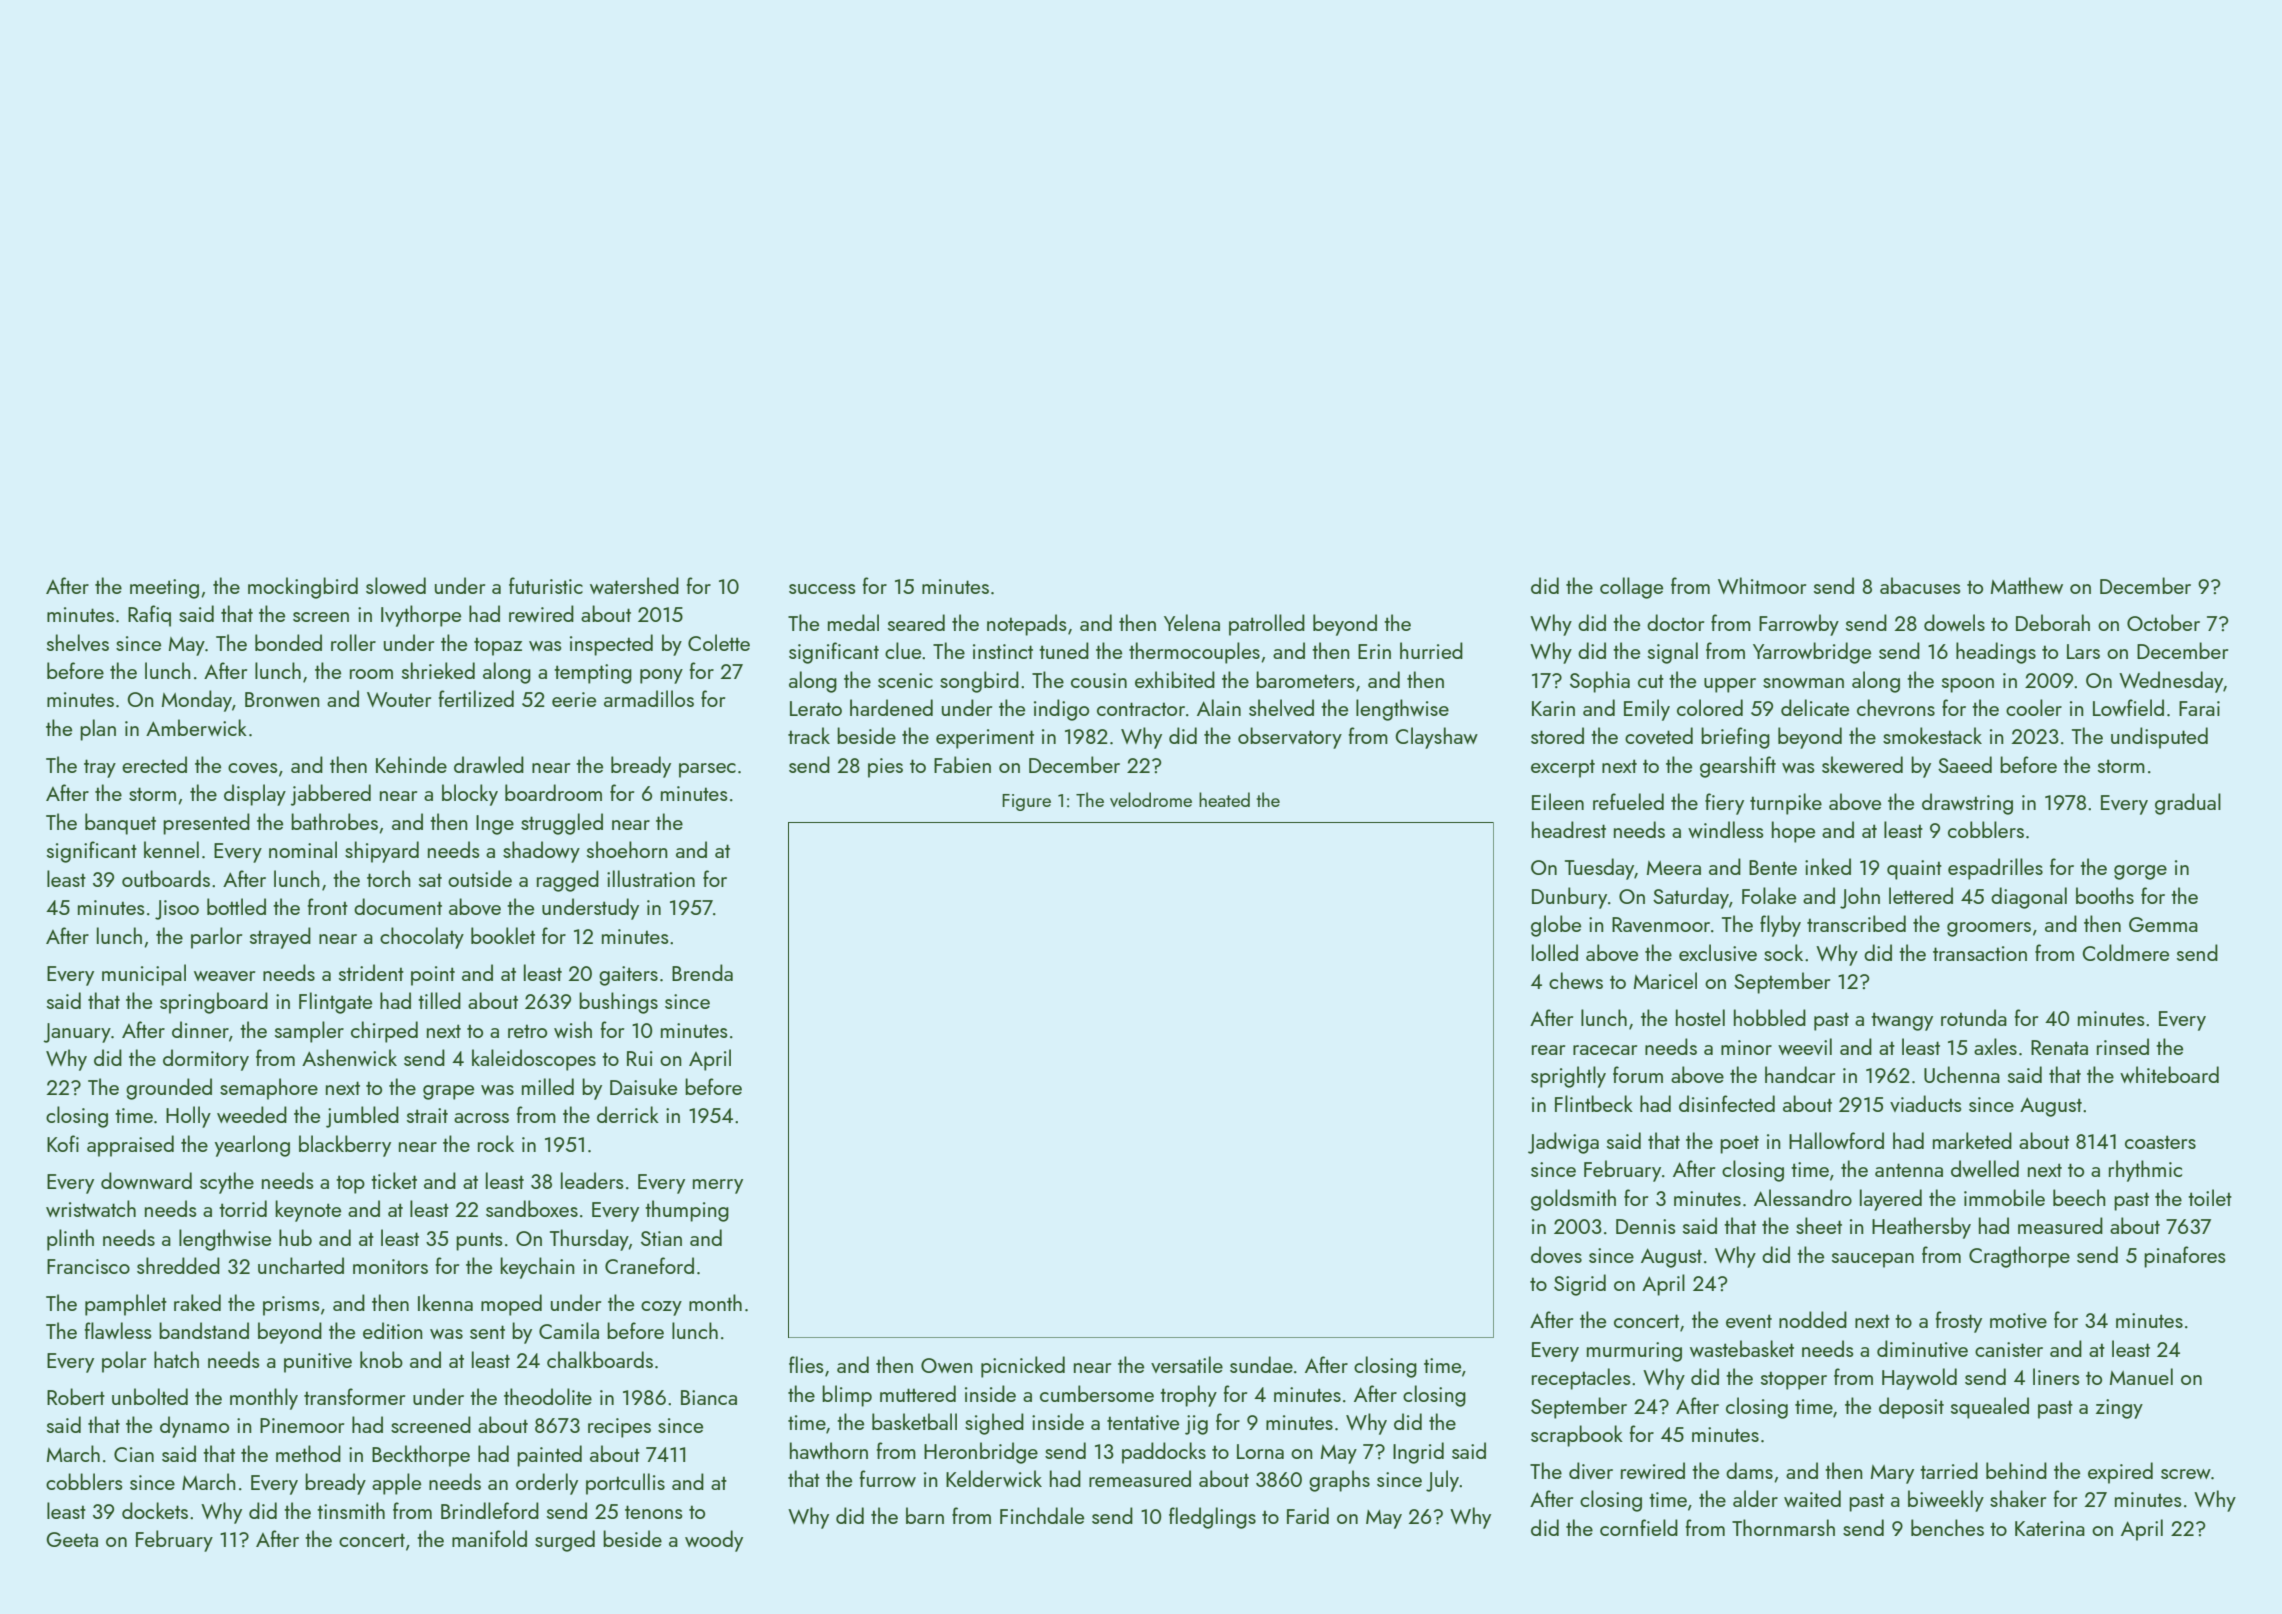  Describe the element at coordinates (2163, 924) in the screenshot. I see `Gemma` at that location.
